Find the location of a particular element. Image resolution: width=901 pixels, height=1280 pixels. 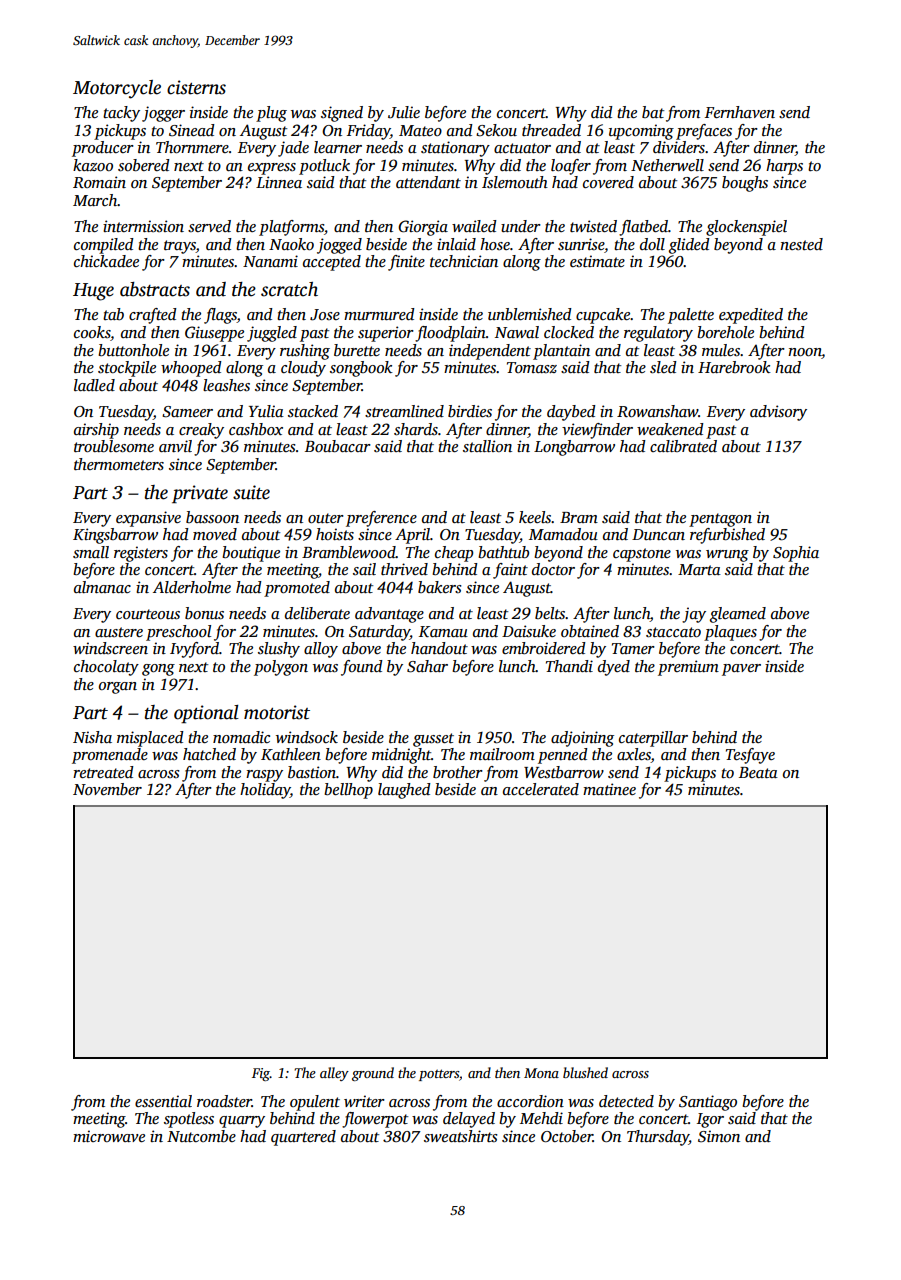

calibrated is located at coordinates (683, 446).
